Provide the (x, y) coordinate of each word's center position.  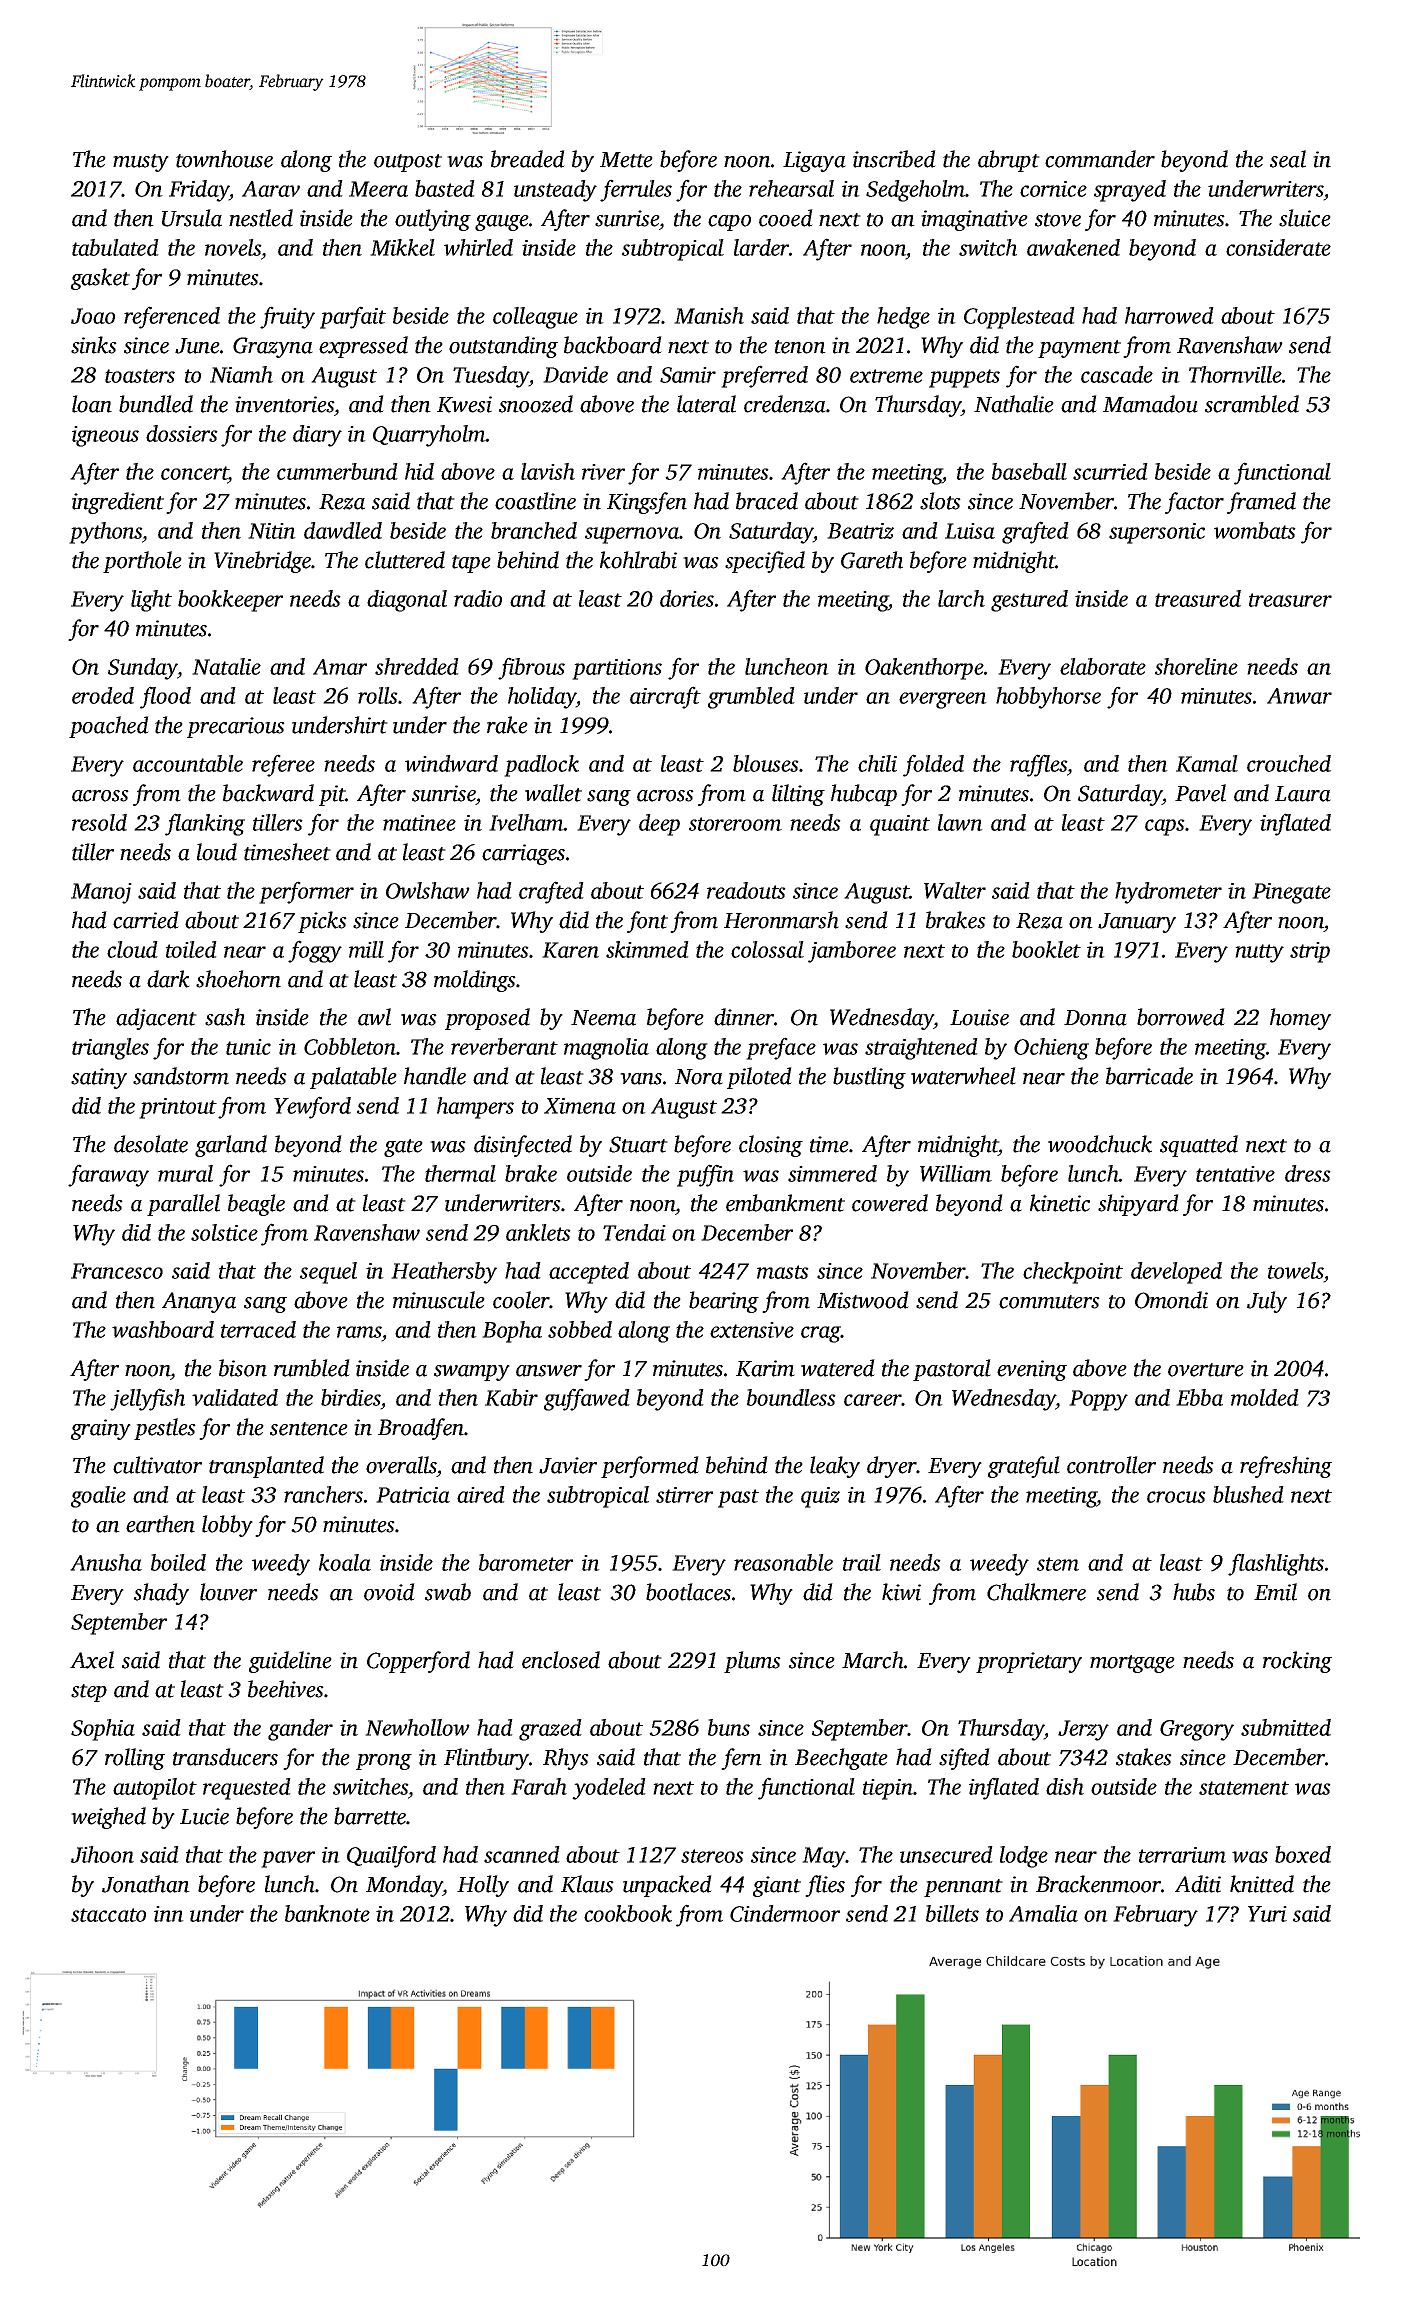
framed (1261, 503)
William (956, 1173)
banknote (327, 1913)
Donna (1095, 1018)
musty (141, 163)
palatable (353, 1078)
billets (952, 1913)
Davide (575, 374)
